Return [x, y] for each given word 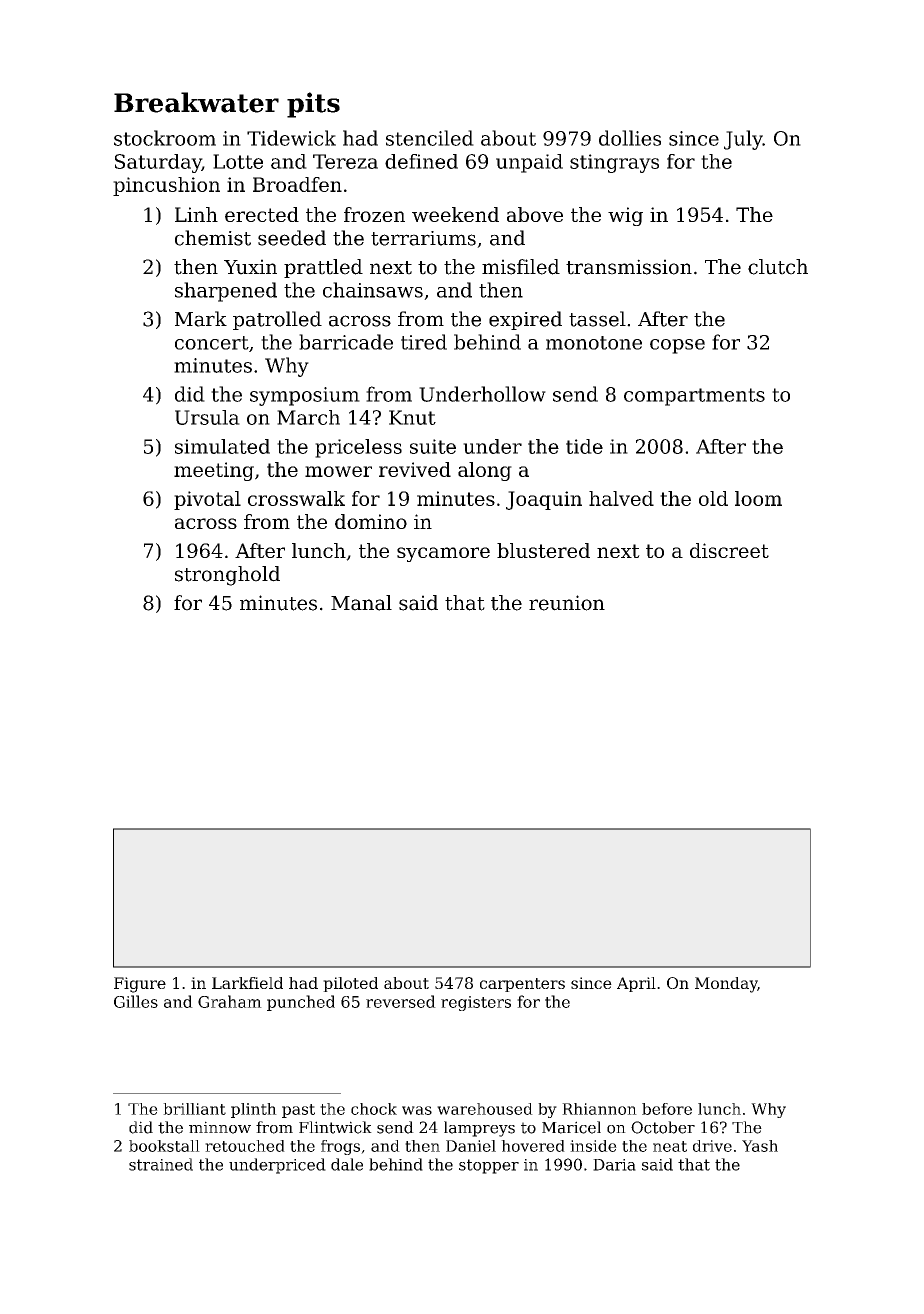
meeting [214, 471]
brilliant [194, 1109]
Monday [726, 985]
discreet [729, 550]
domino [371, 521]
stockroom [165, 138]
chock [374, 1109]
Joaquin [544, 500]
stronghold [227, 576]
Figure [140, 985]
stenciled [430, 138]
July [743, 140]
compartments [694, 397]
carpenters [522, 985]
